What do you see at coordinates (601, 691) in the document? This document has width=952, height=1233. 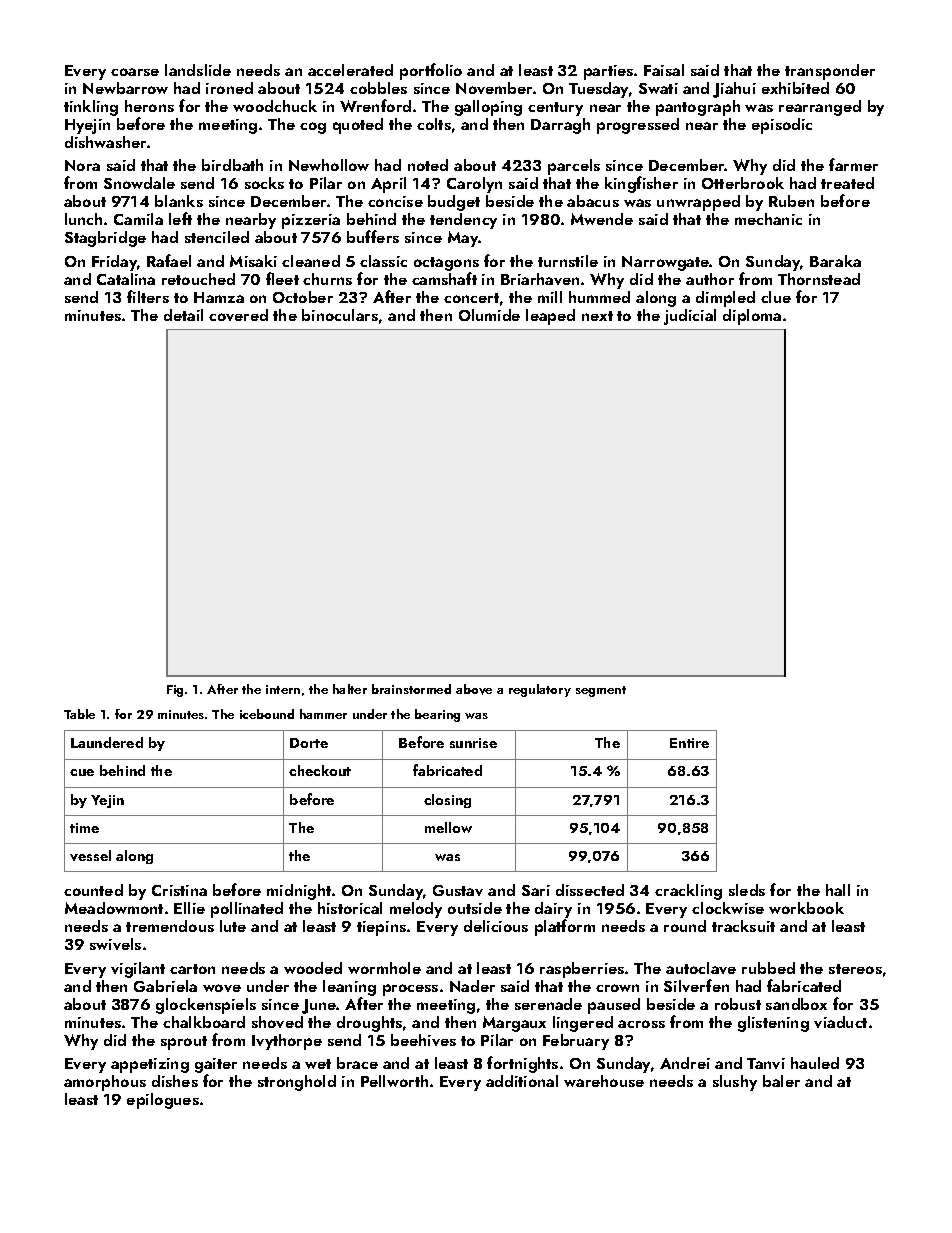 I see `segment` at bounding box center [601, 691].
